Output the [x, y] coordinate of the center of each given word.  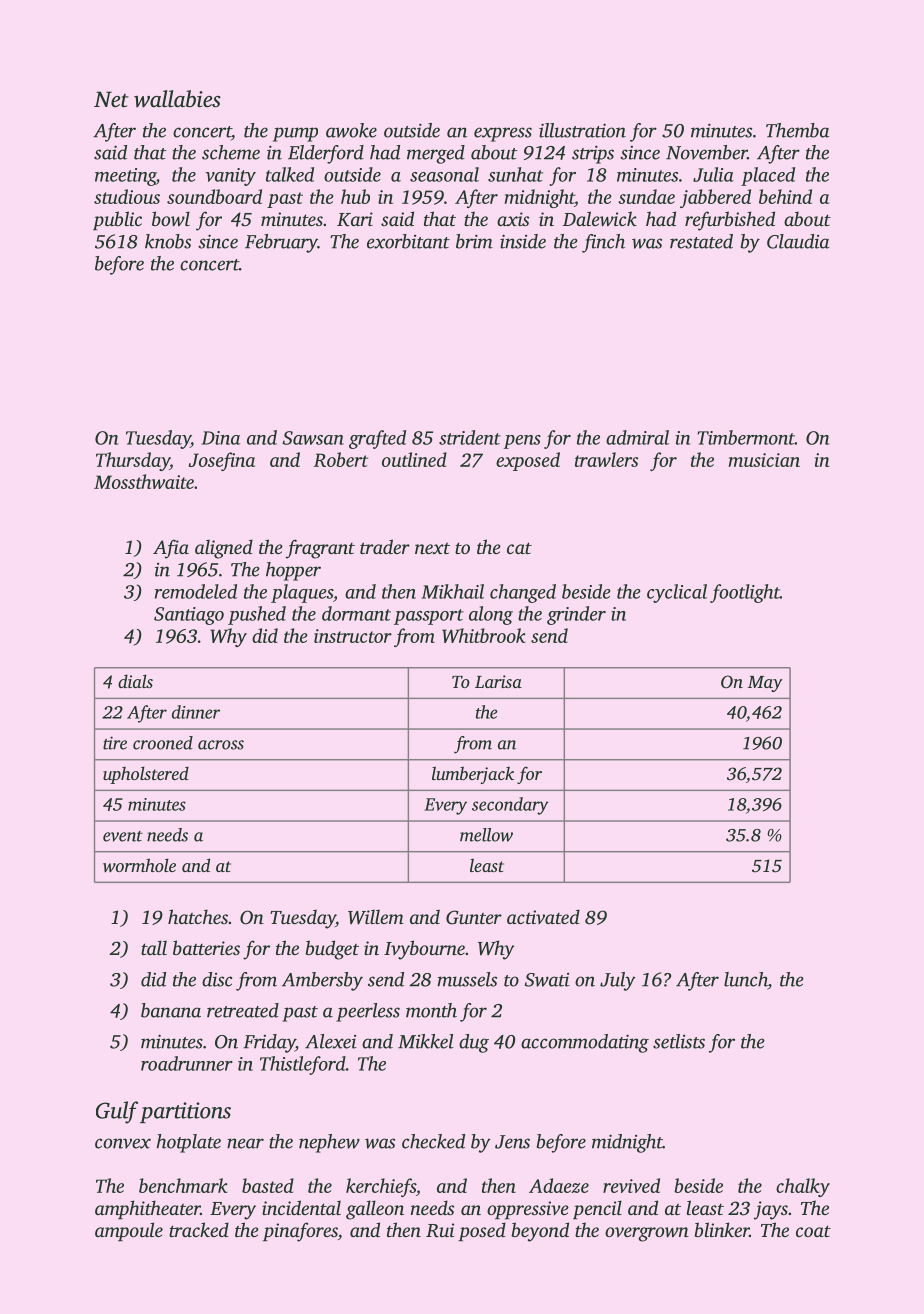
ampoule [129, 1231]
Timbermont [746, 437]
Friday [269, 1043]
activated [543, 916]
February [281, 243]
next [432, 548]
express [503, 134]
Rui [440, 1230]
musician [764, 460]
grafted [377, 439]
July [618, 981]
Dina [220, 438]
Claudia [798, 241]
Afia [171, 549]
